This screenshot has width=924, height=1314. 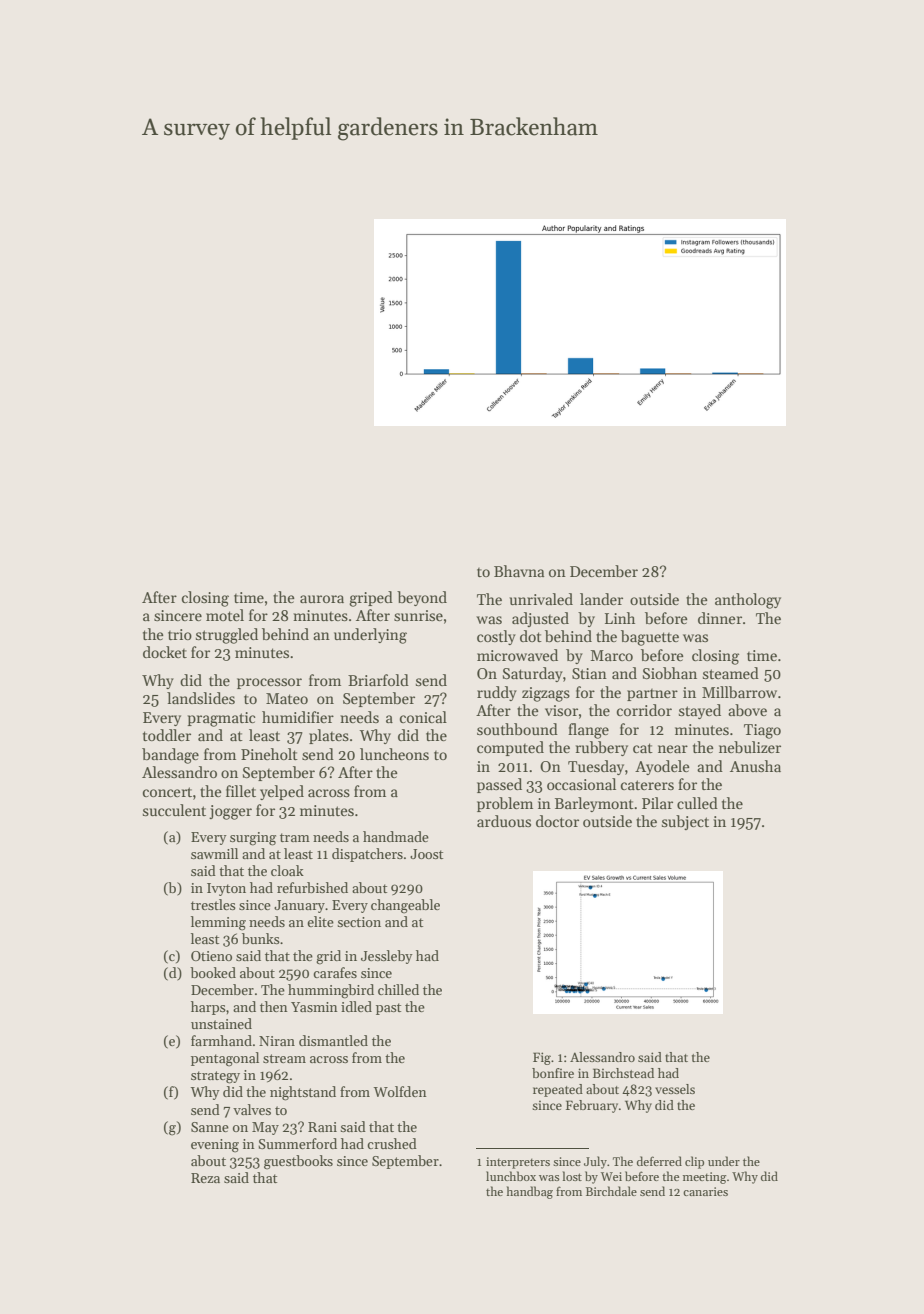 What do you see at coordinates (167, 735) in the screenshot?
I see `toddler` at bounding box center [167, 735].
